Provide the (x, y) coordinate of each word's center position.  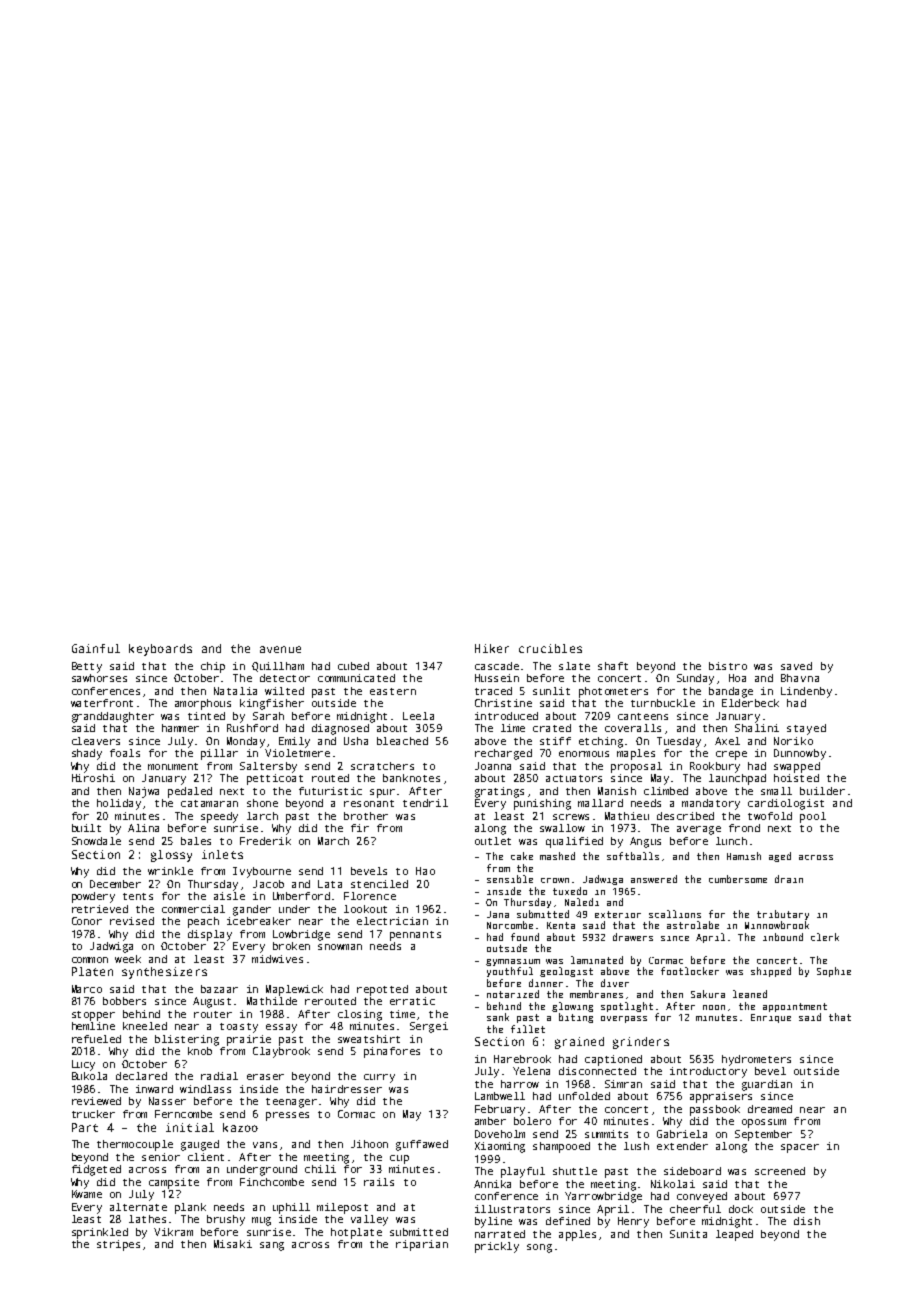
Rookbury (715, 767)
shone (262, 803)
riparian (422, 1245)
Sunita (688, 1234)
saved (796, 666)
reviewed (96, 1101)
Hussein (497, 678)
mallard (600, 803)
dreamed (770, 1109)
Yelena (531, 1071)
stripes (118, 1245)
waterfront (102, 703)
